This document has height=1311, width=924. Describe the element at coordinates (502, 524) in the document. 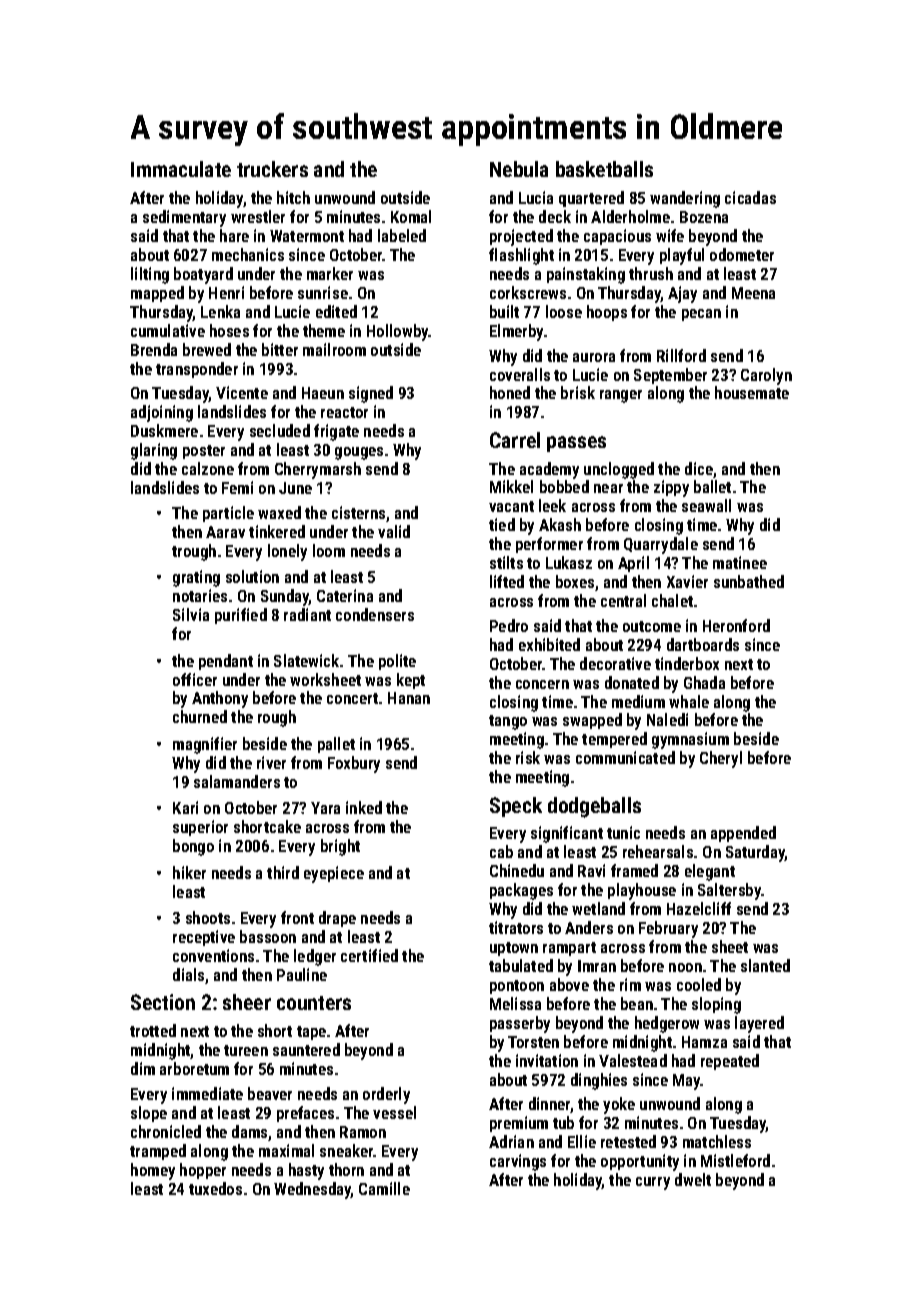

I see `tied` at that location.
